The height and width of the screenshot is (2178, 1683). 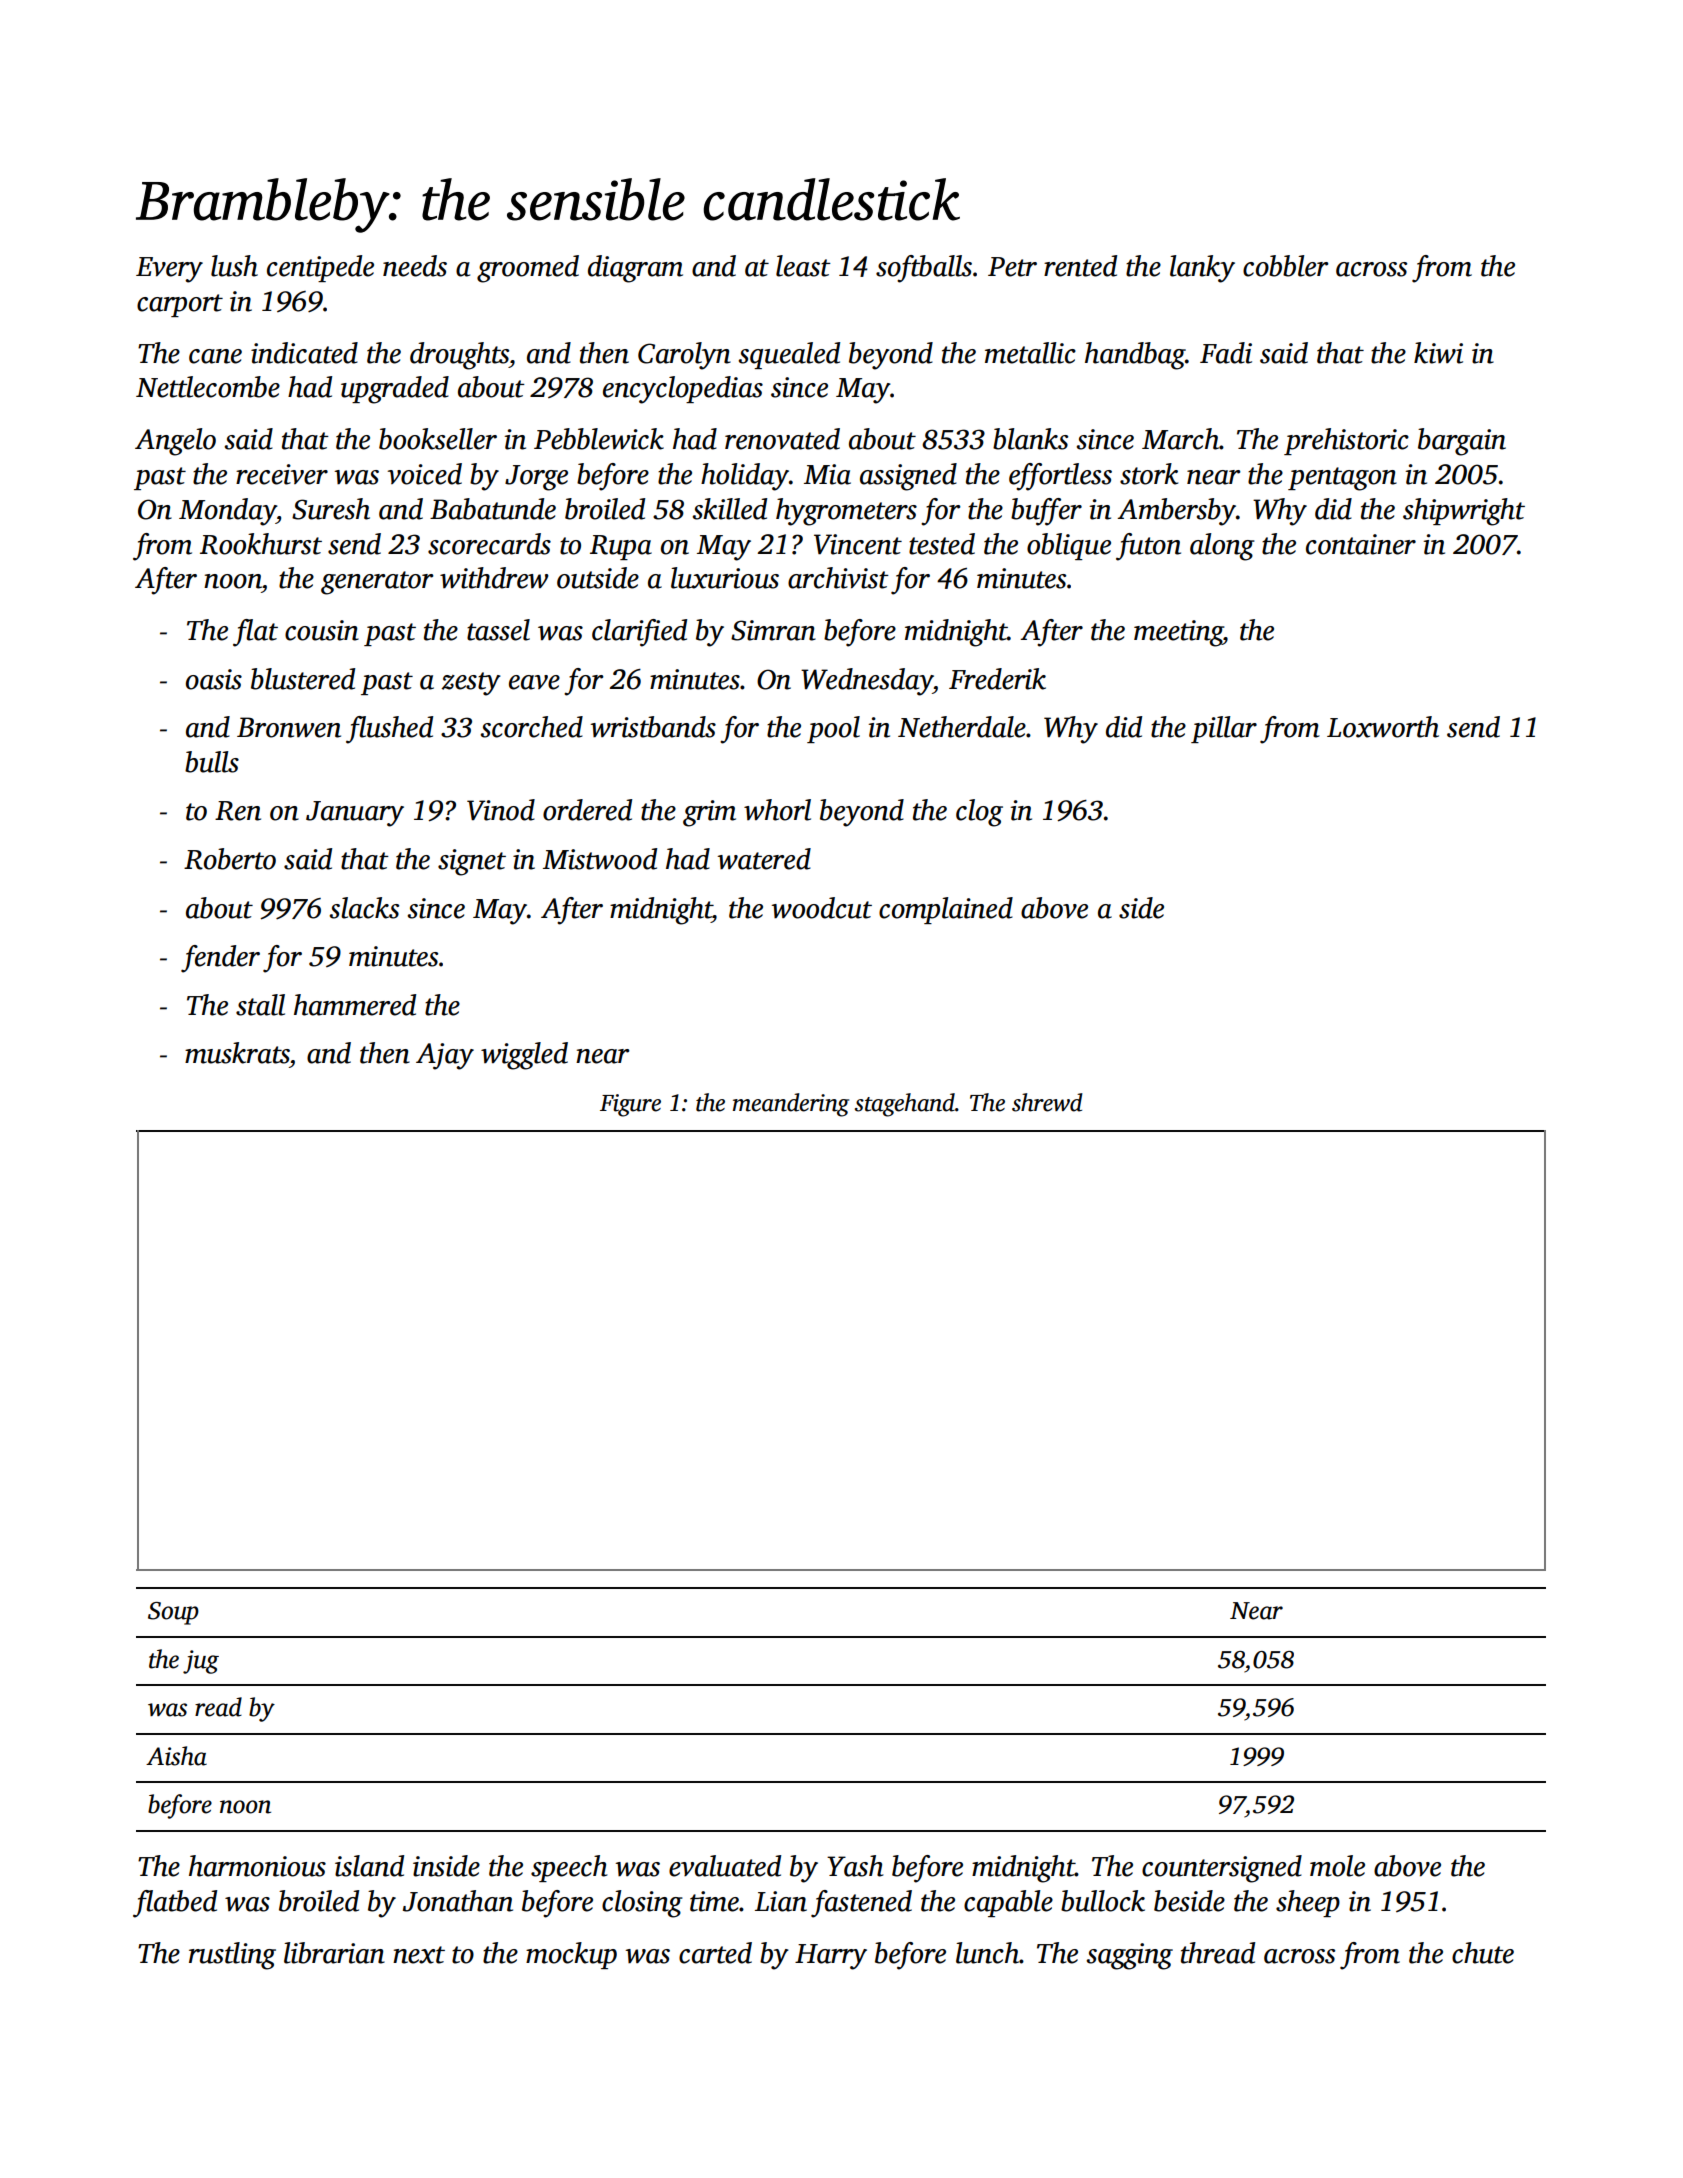 I want to click on watered, so click(x=764, y=859).
